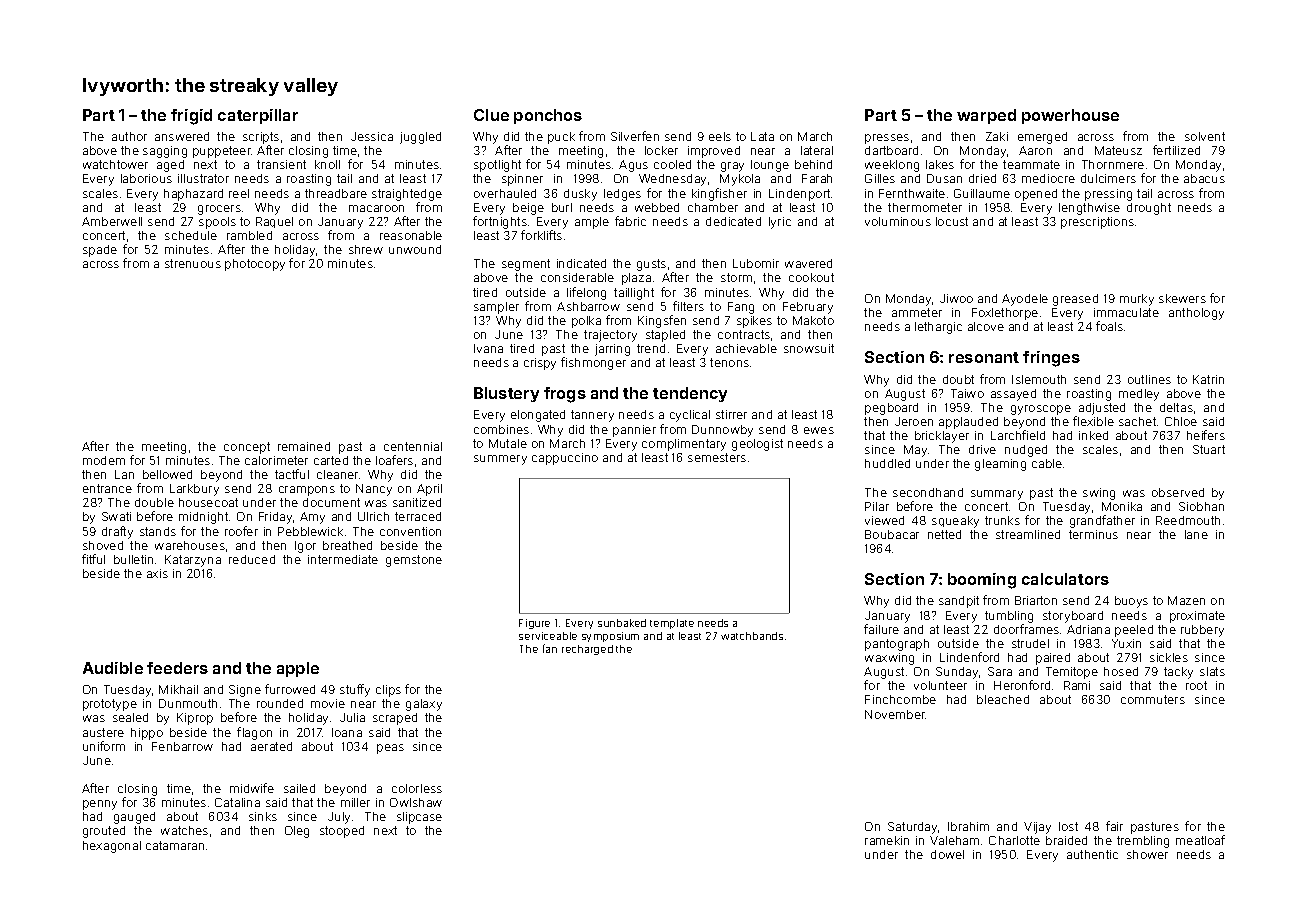 The width and height of the page is (1308, 924). Describe the element at coordinates (889, 659) in the page. I see `waxwing` at that location.
